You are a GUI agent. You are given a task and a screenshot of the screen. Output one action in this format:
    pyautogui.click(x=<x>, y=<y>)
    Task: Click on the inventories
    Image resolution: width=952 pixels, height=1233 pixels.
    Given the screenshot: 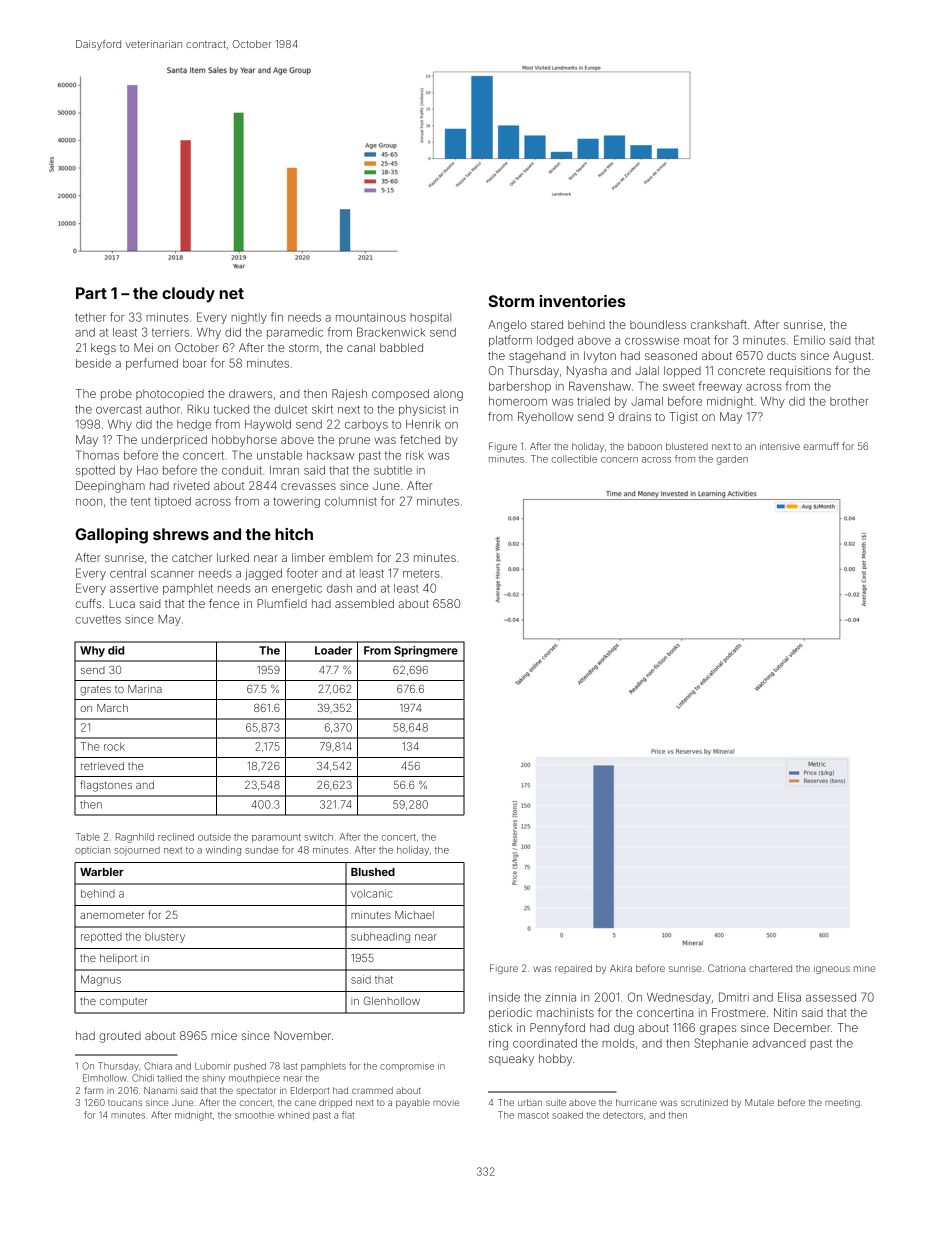 What is the action you would take?
    pyautogui.click(x=583, y=301)
